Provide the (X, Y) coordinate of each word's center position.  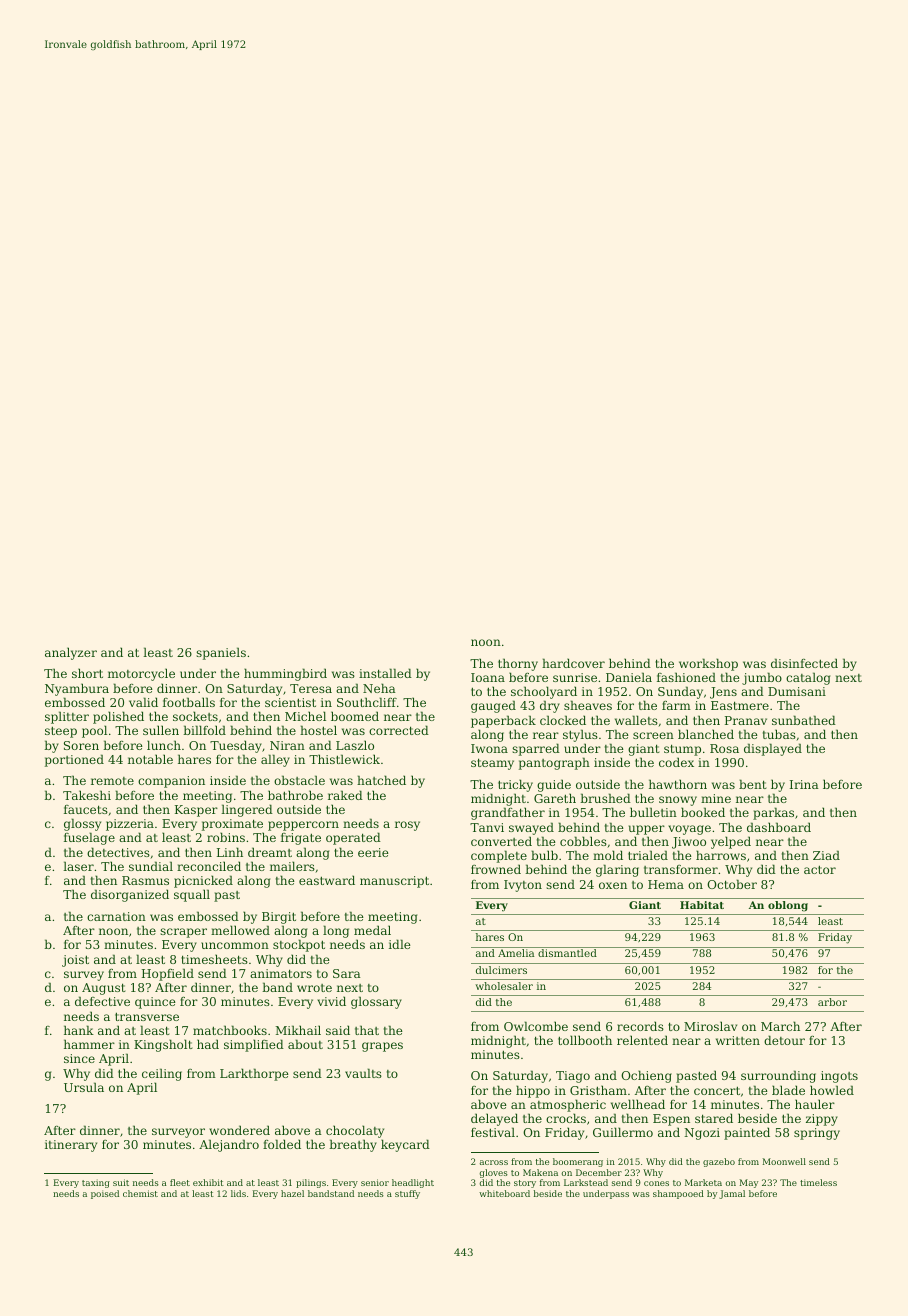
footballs (189, 702)
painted (747, 1133)
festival (493, 1132)
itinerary (71, 1146)
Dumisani (797, 691)
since (79, 1058)
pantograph (554, 763)
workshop (708, 664)
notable (150, 759)
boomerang (578, 1162)
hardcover (573, 663)
